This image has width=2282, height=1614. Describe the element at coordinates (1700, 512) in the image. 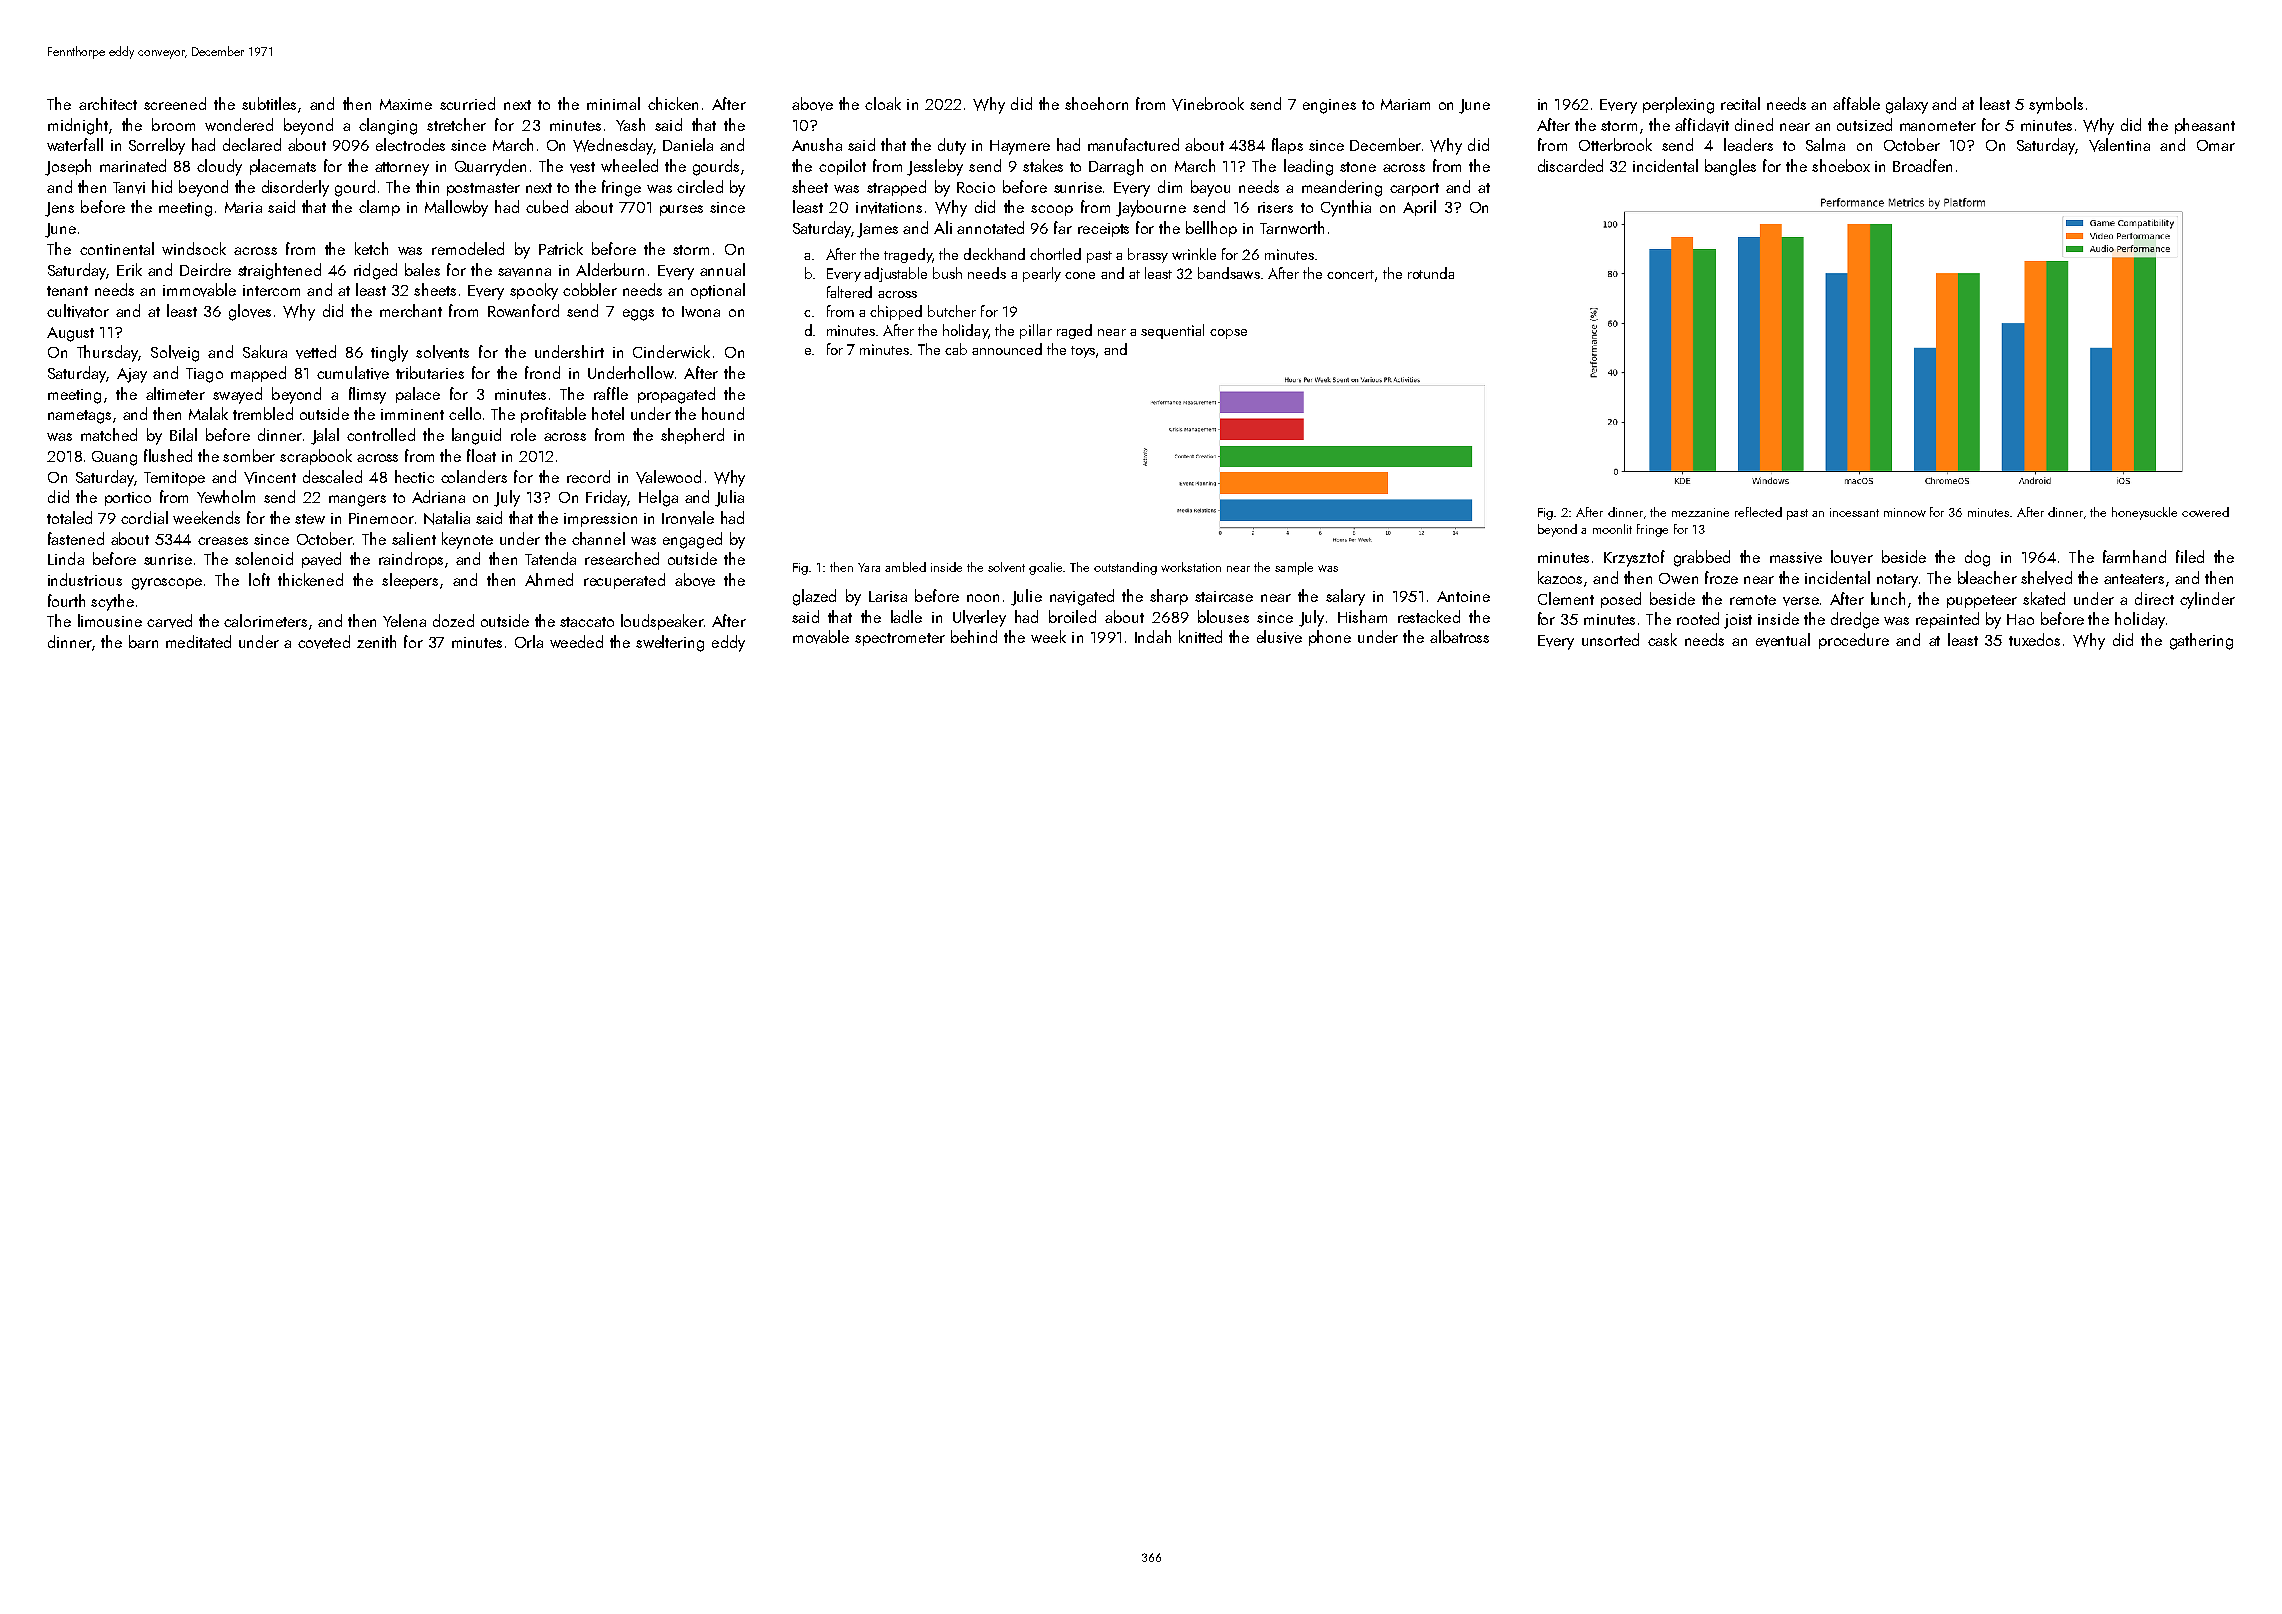

I see `mezzanine` at that location.
